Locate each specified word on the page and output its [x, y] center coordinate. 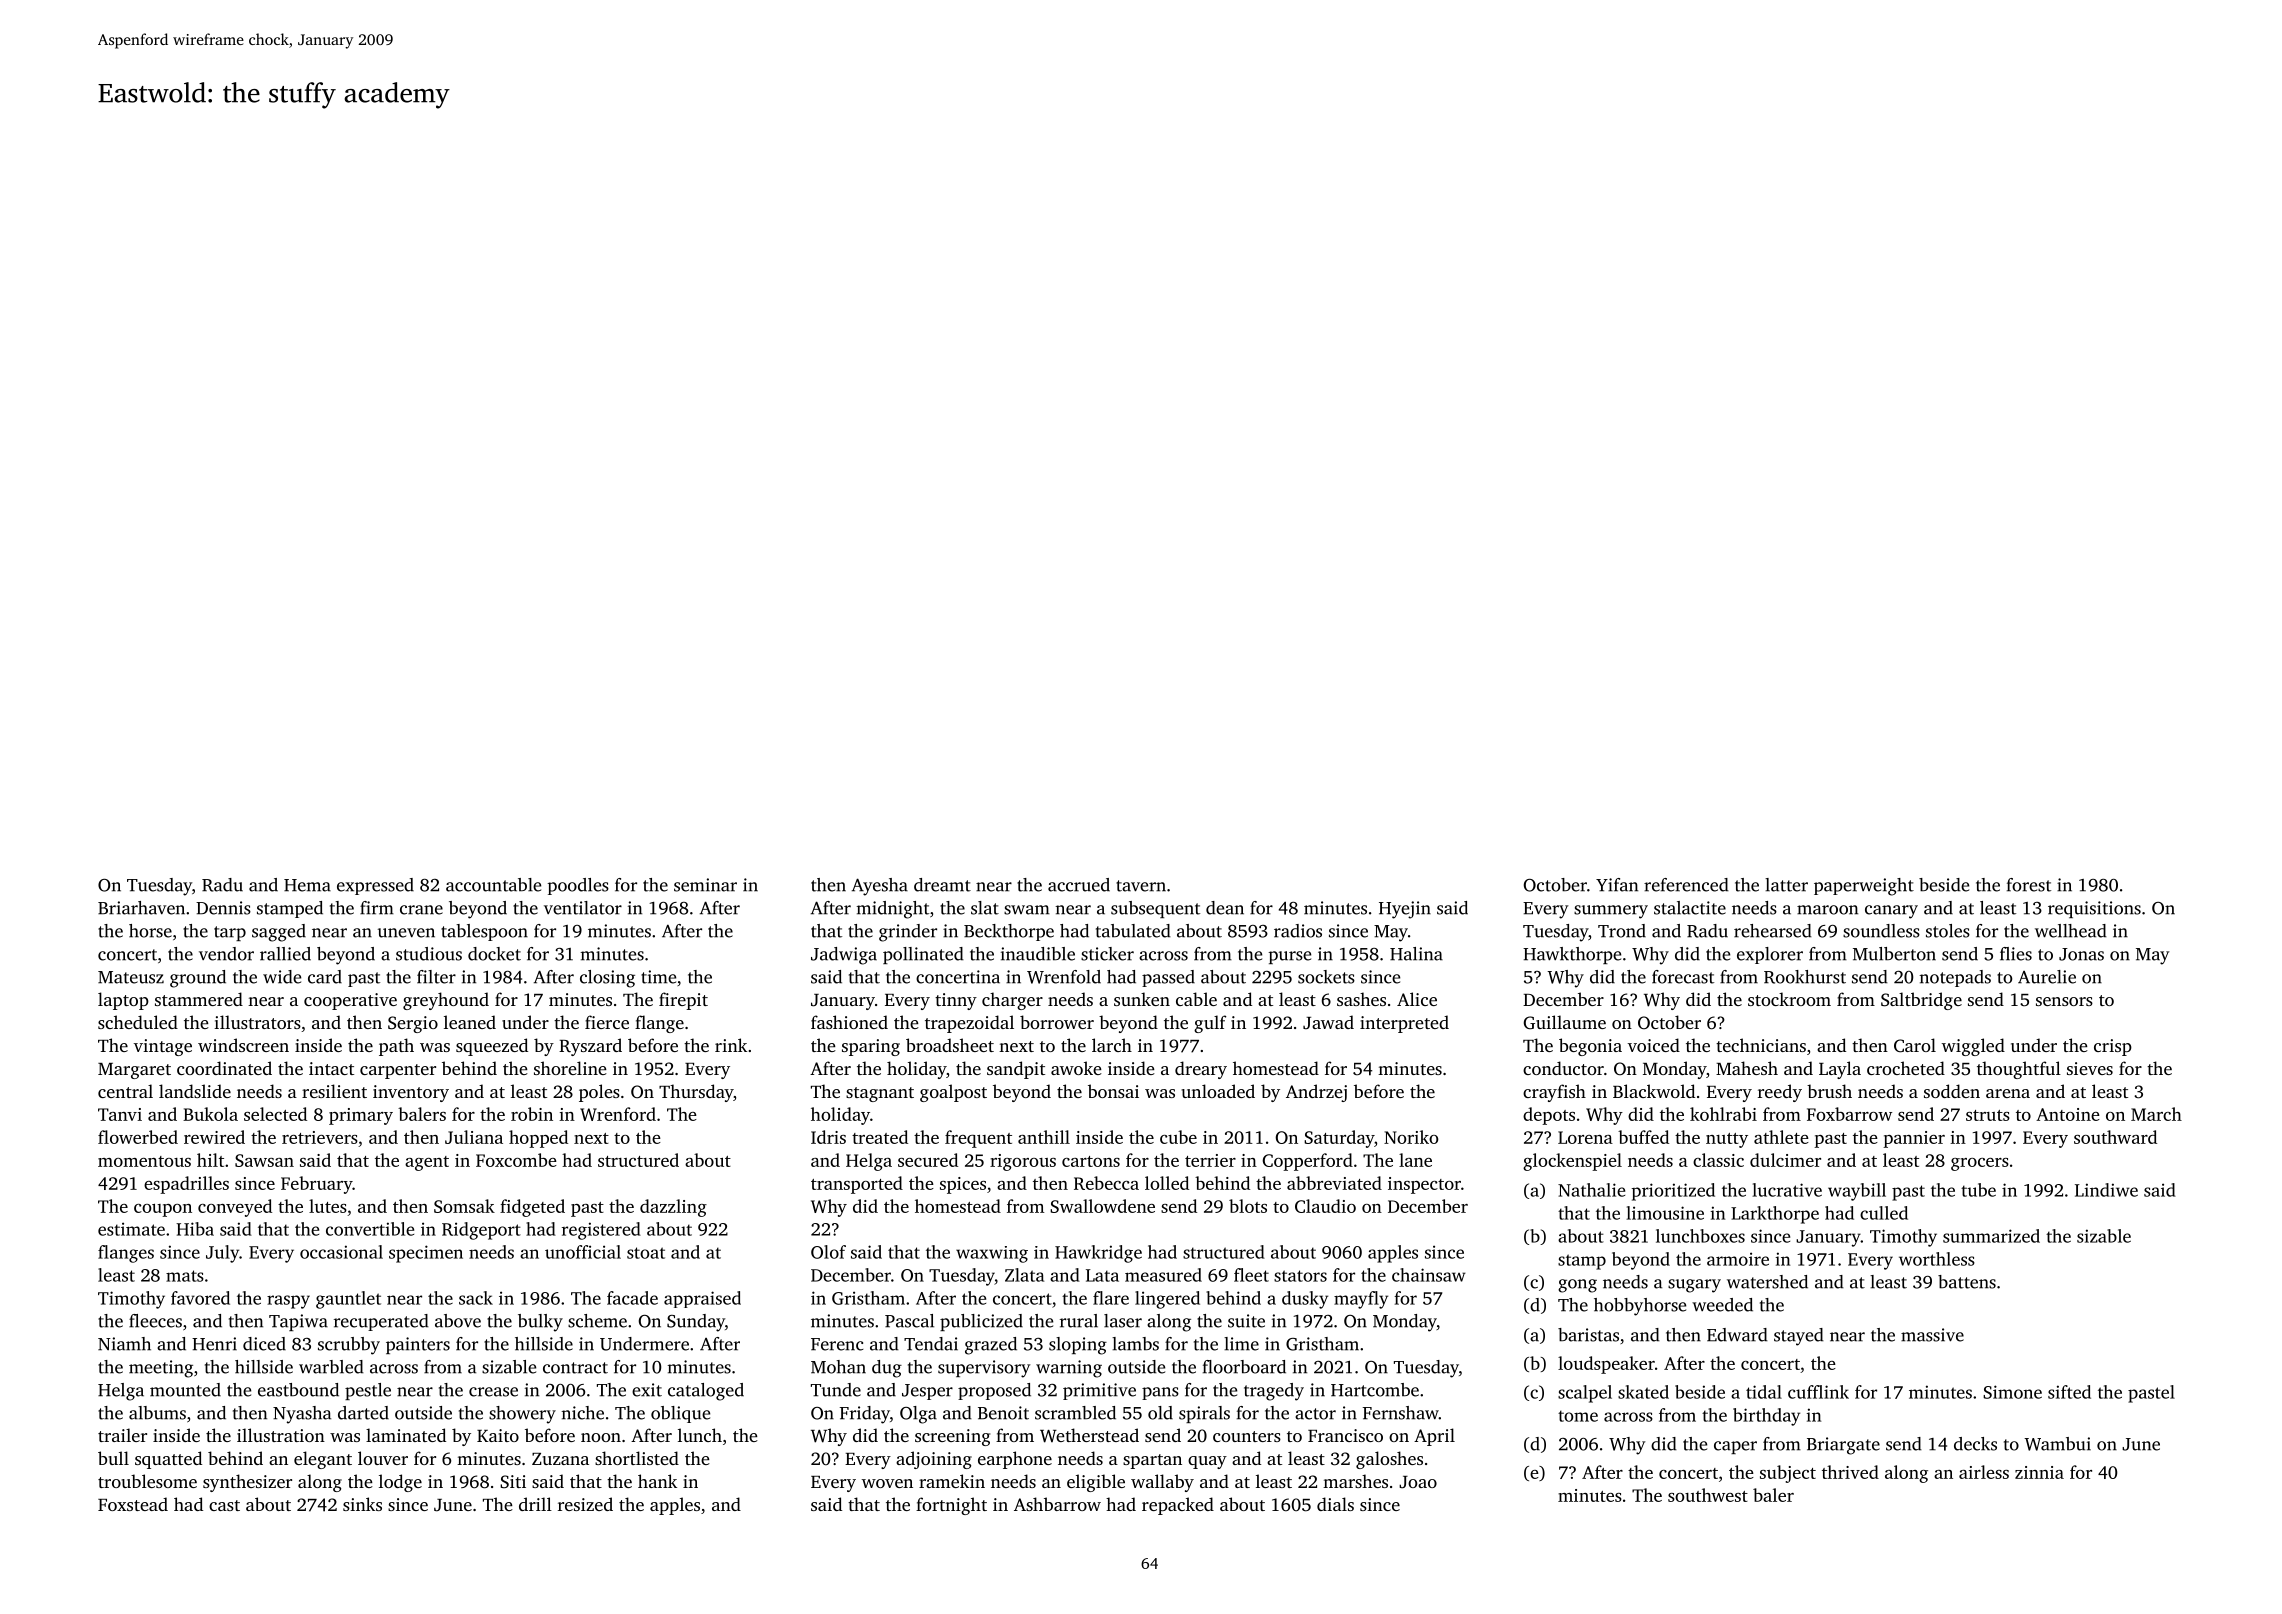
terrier [1210, 1160]
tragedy [1274, 1392]
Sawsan [264, 1160]
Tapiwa [298, 1322]
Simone [2012, 1392]
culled [1884, 1213]
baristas [1588, 1335]
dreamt [942, 885]
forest [2029, 885]
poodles [578, 886]
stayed [1799, 1337]
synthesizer [247, 1483]
